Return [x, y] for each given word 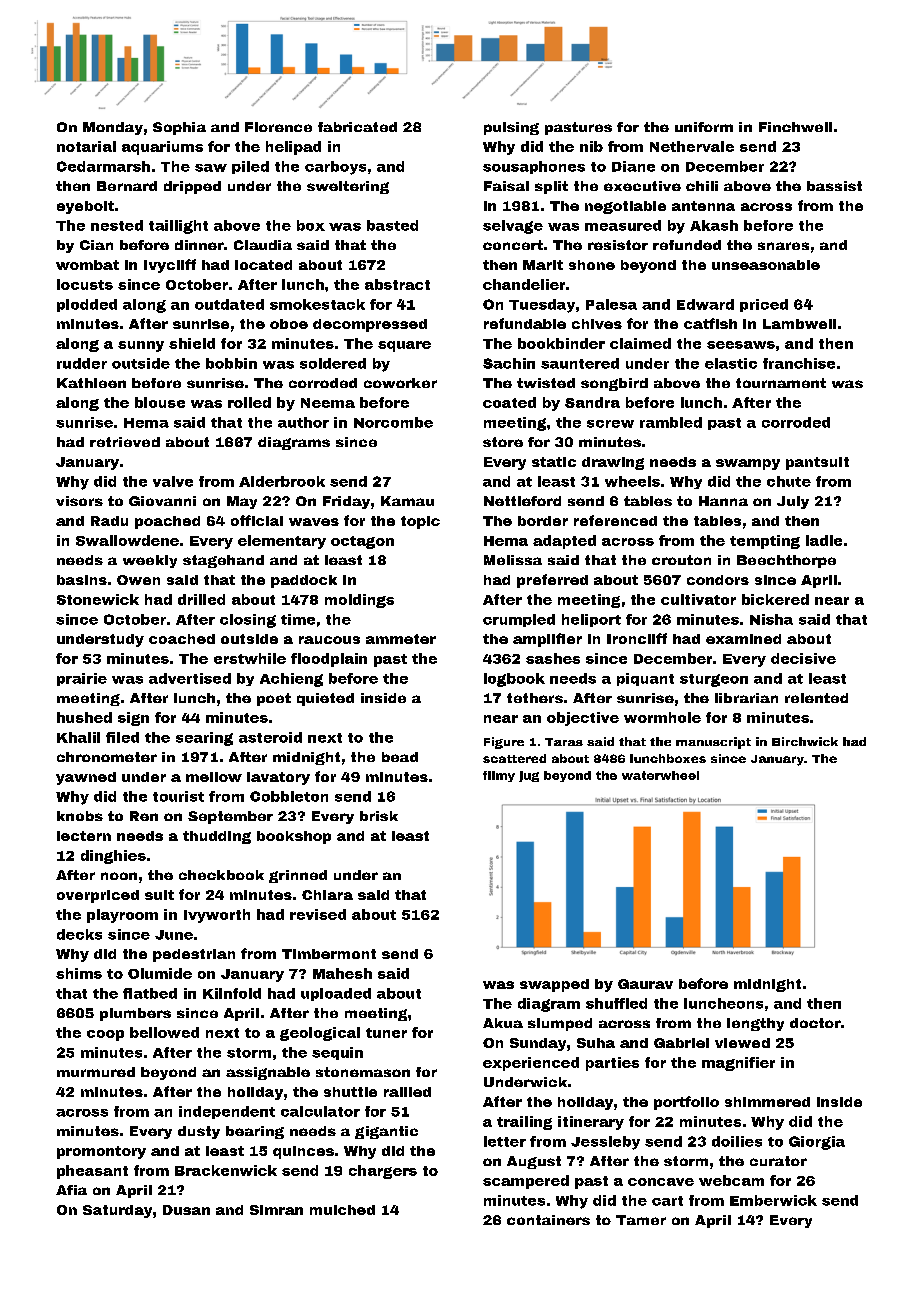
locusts [85, 284]
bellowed [164, 1032]
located [263, 265]
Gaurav [645, 984]
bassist [834, 186]
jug [529, 776]
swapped [554, 985]
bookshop [294, 837]
